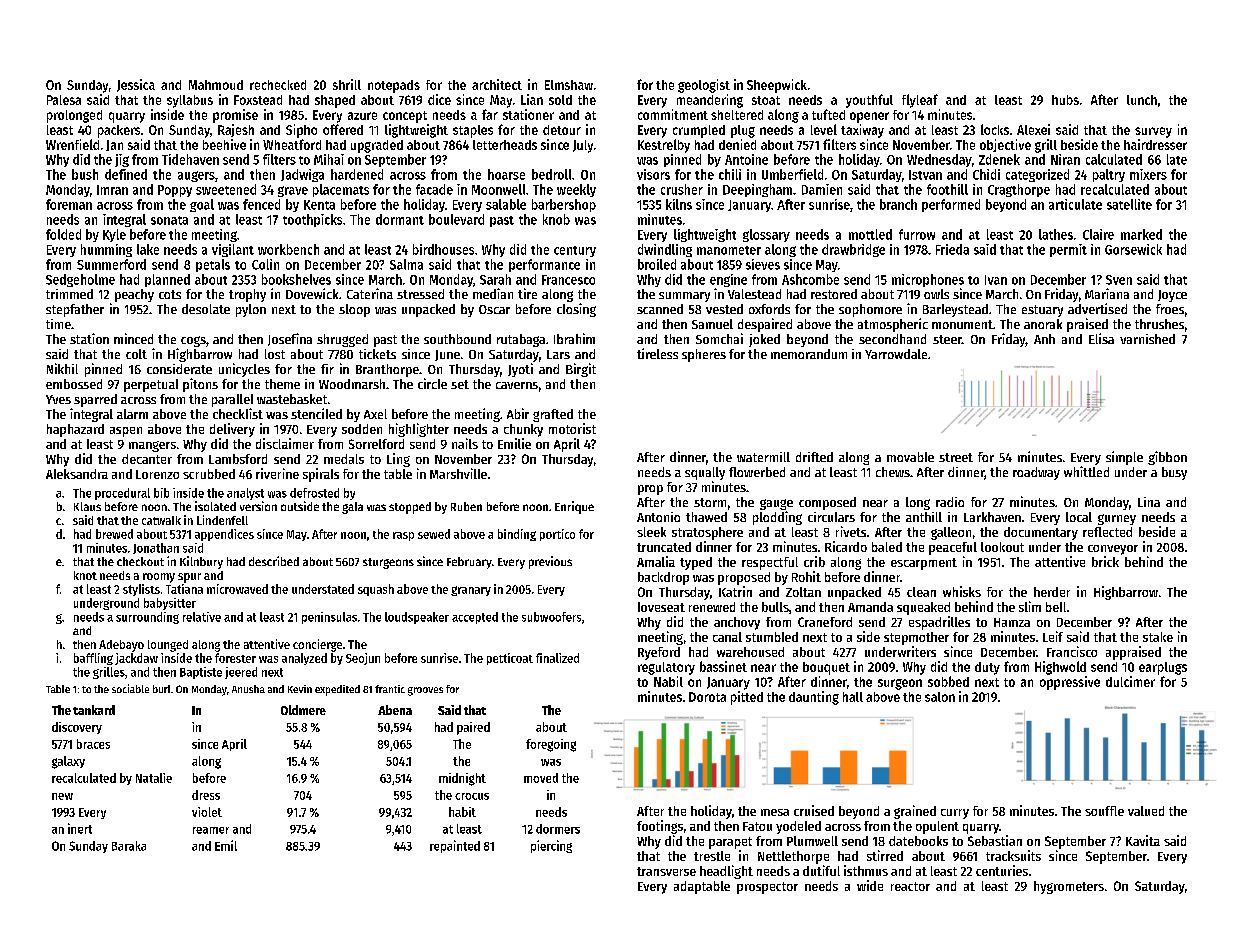 This screenshot has width=1233, height=952. I want to click on hubs, so click(1065, 100).
